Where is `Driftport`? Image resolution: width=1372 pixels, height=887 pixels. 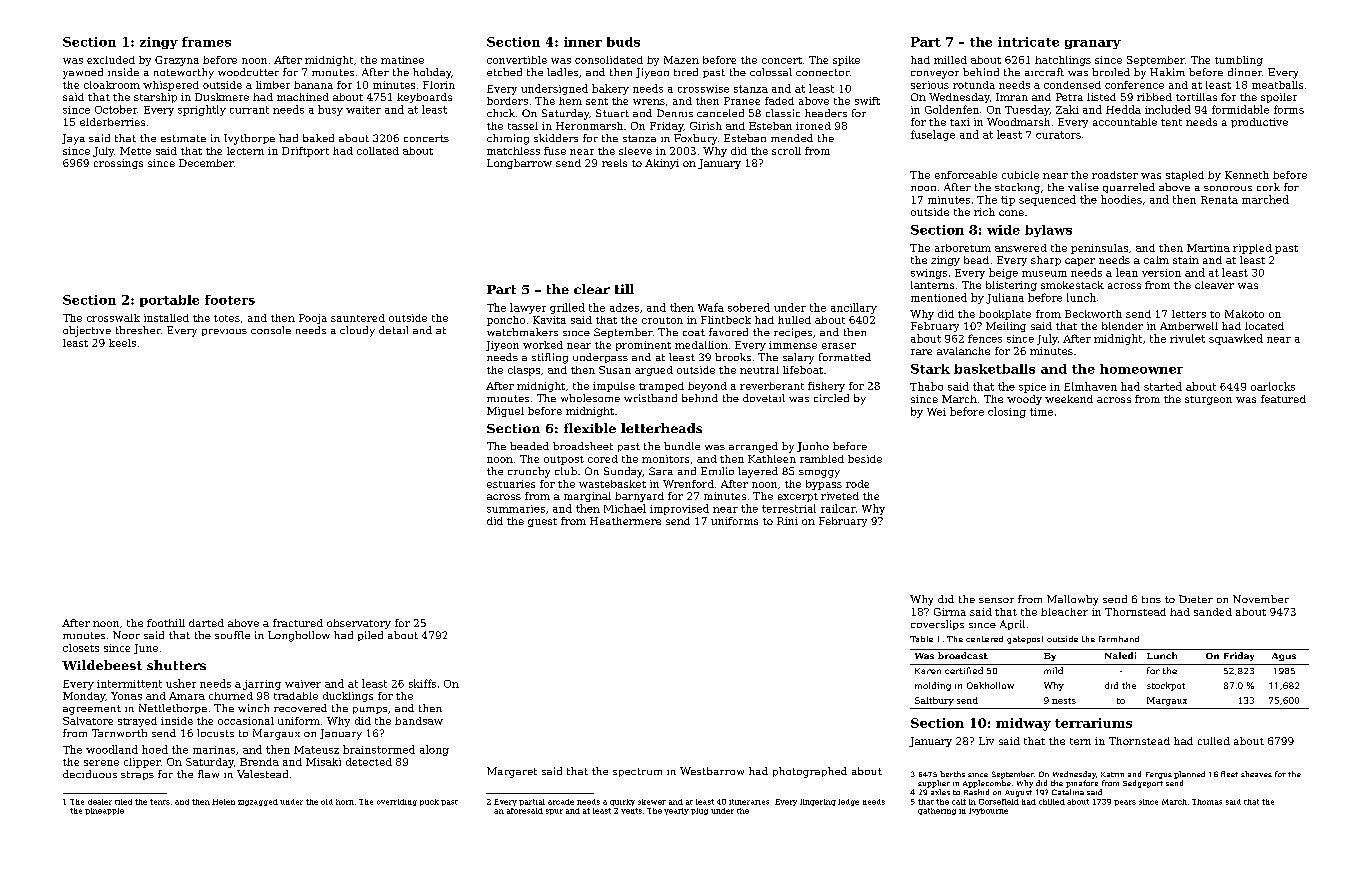
Driftport is located at coordinates (305, 152).
